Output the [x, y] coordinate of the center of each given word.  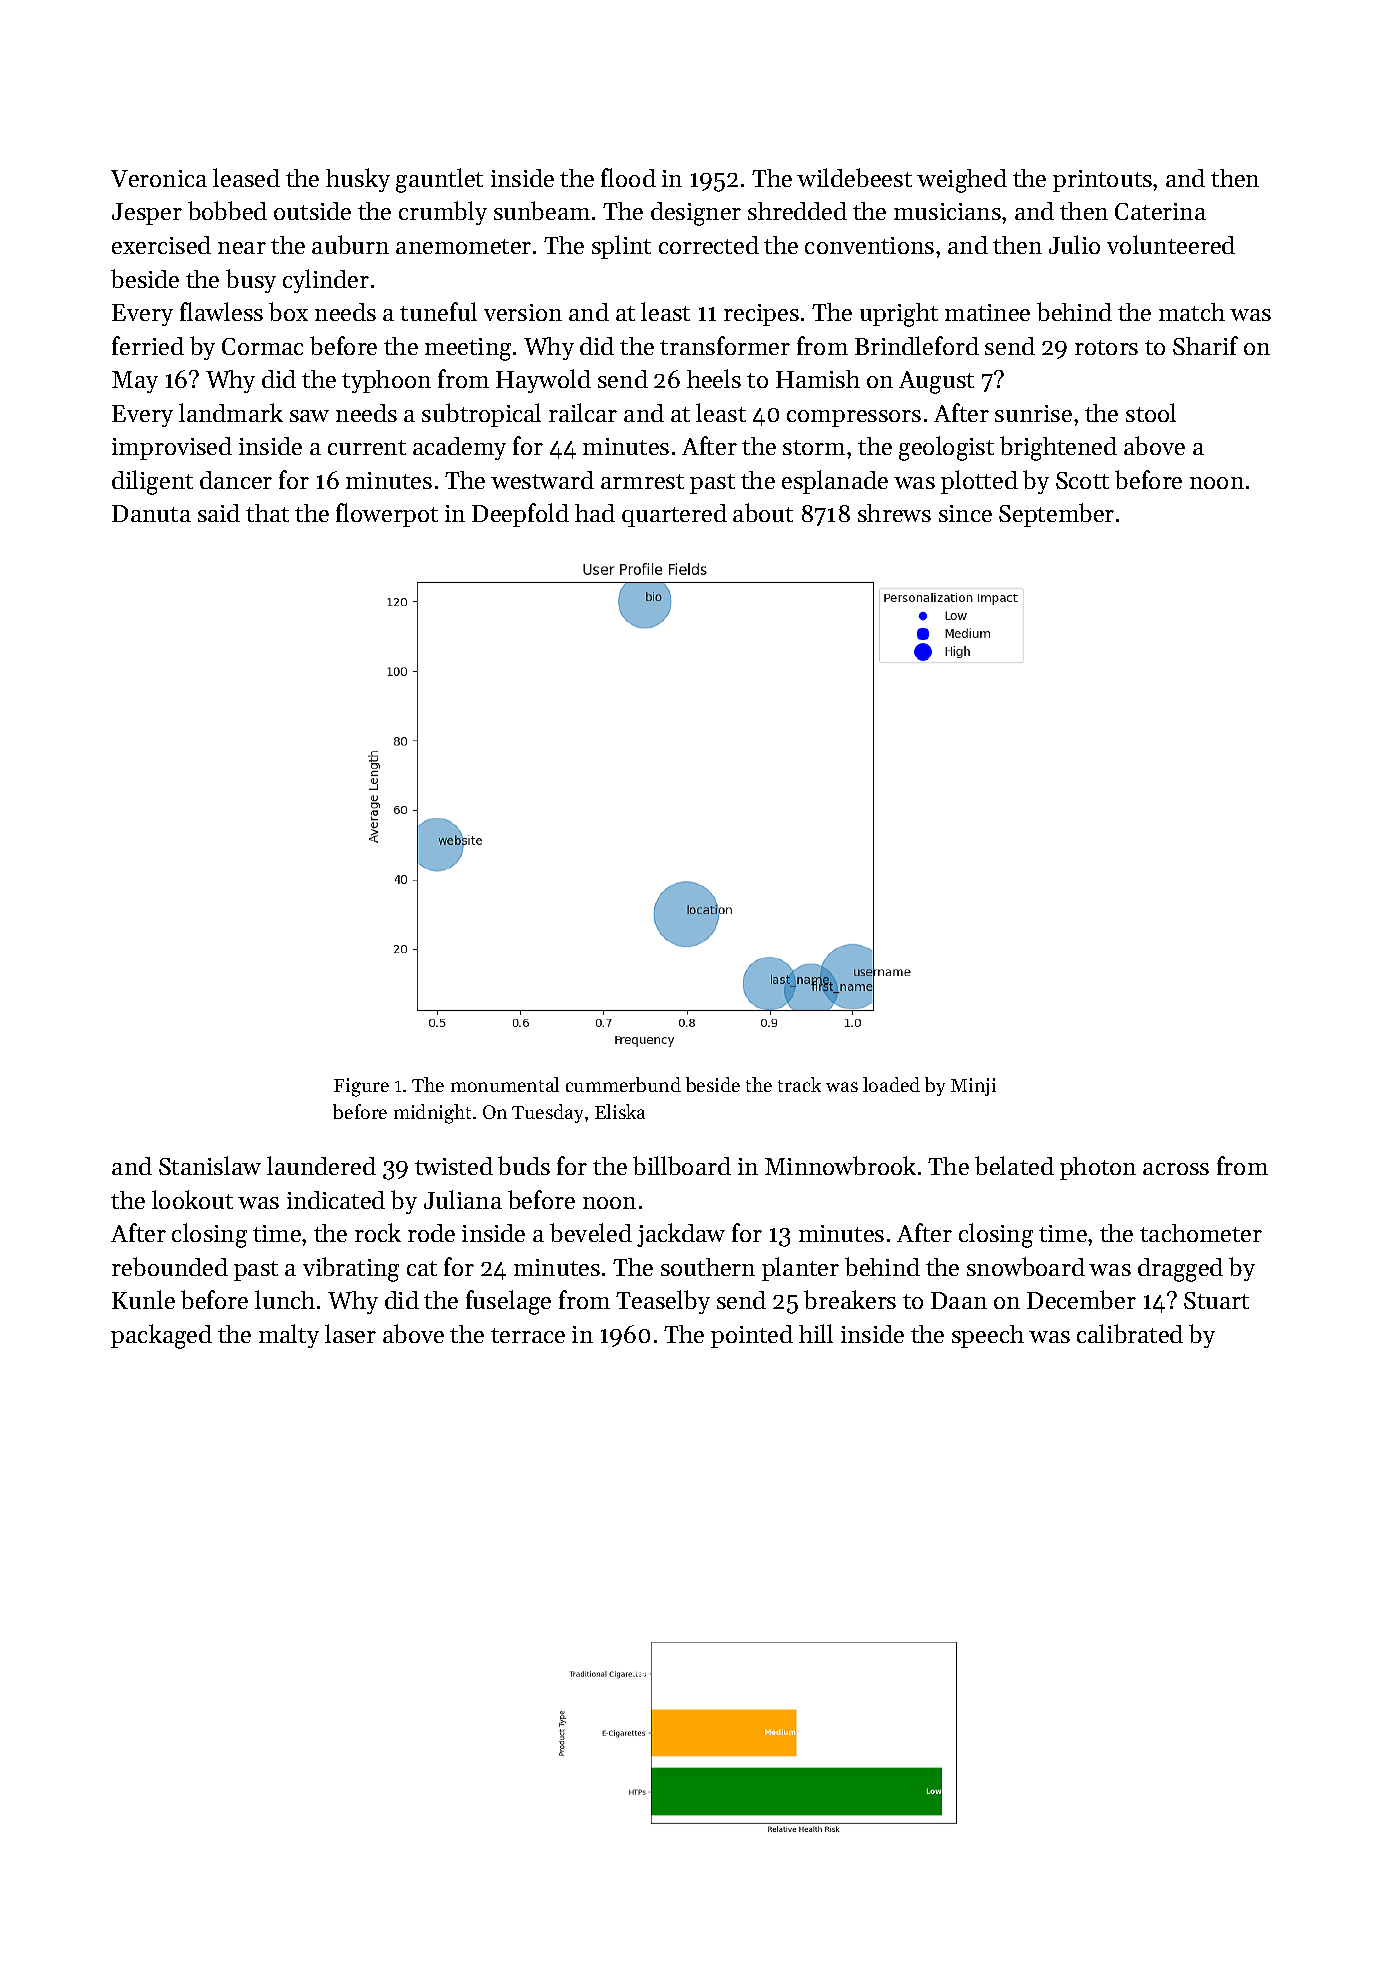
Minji [973, 1087]
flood [628, 177]
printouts [1102, 181]
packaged [161, 1336]
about [763, 512]
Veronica [159, 178]
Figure [361, 1087]
